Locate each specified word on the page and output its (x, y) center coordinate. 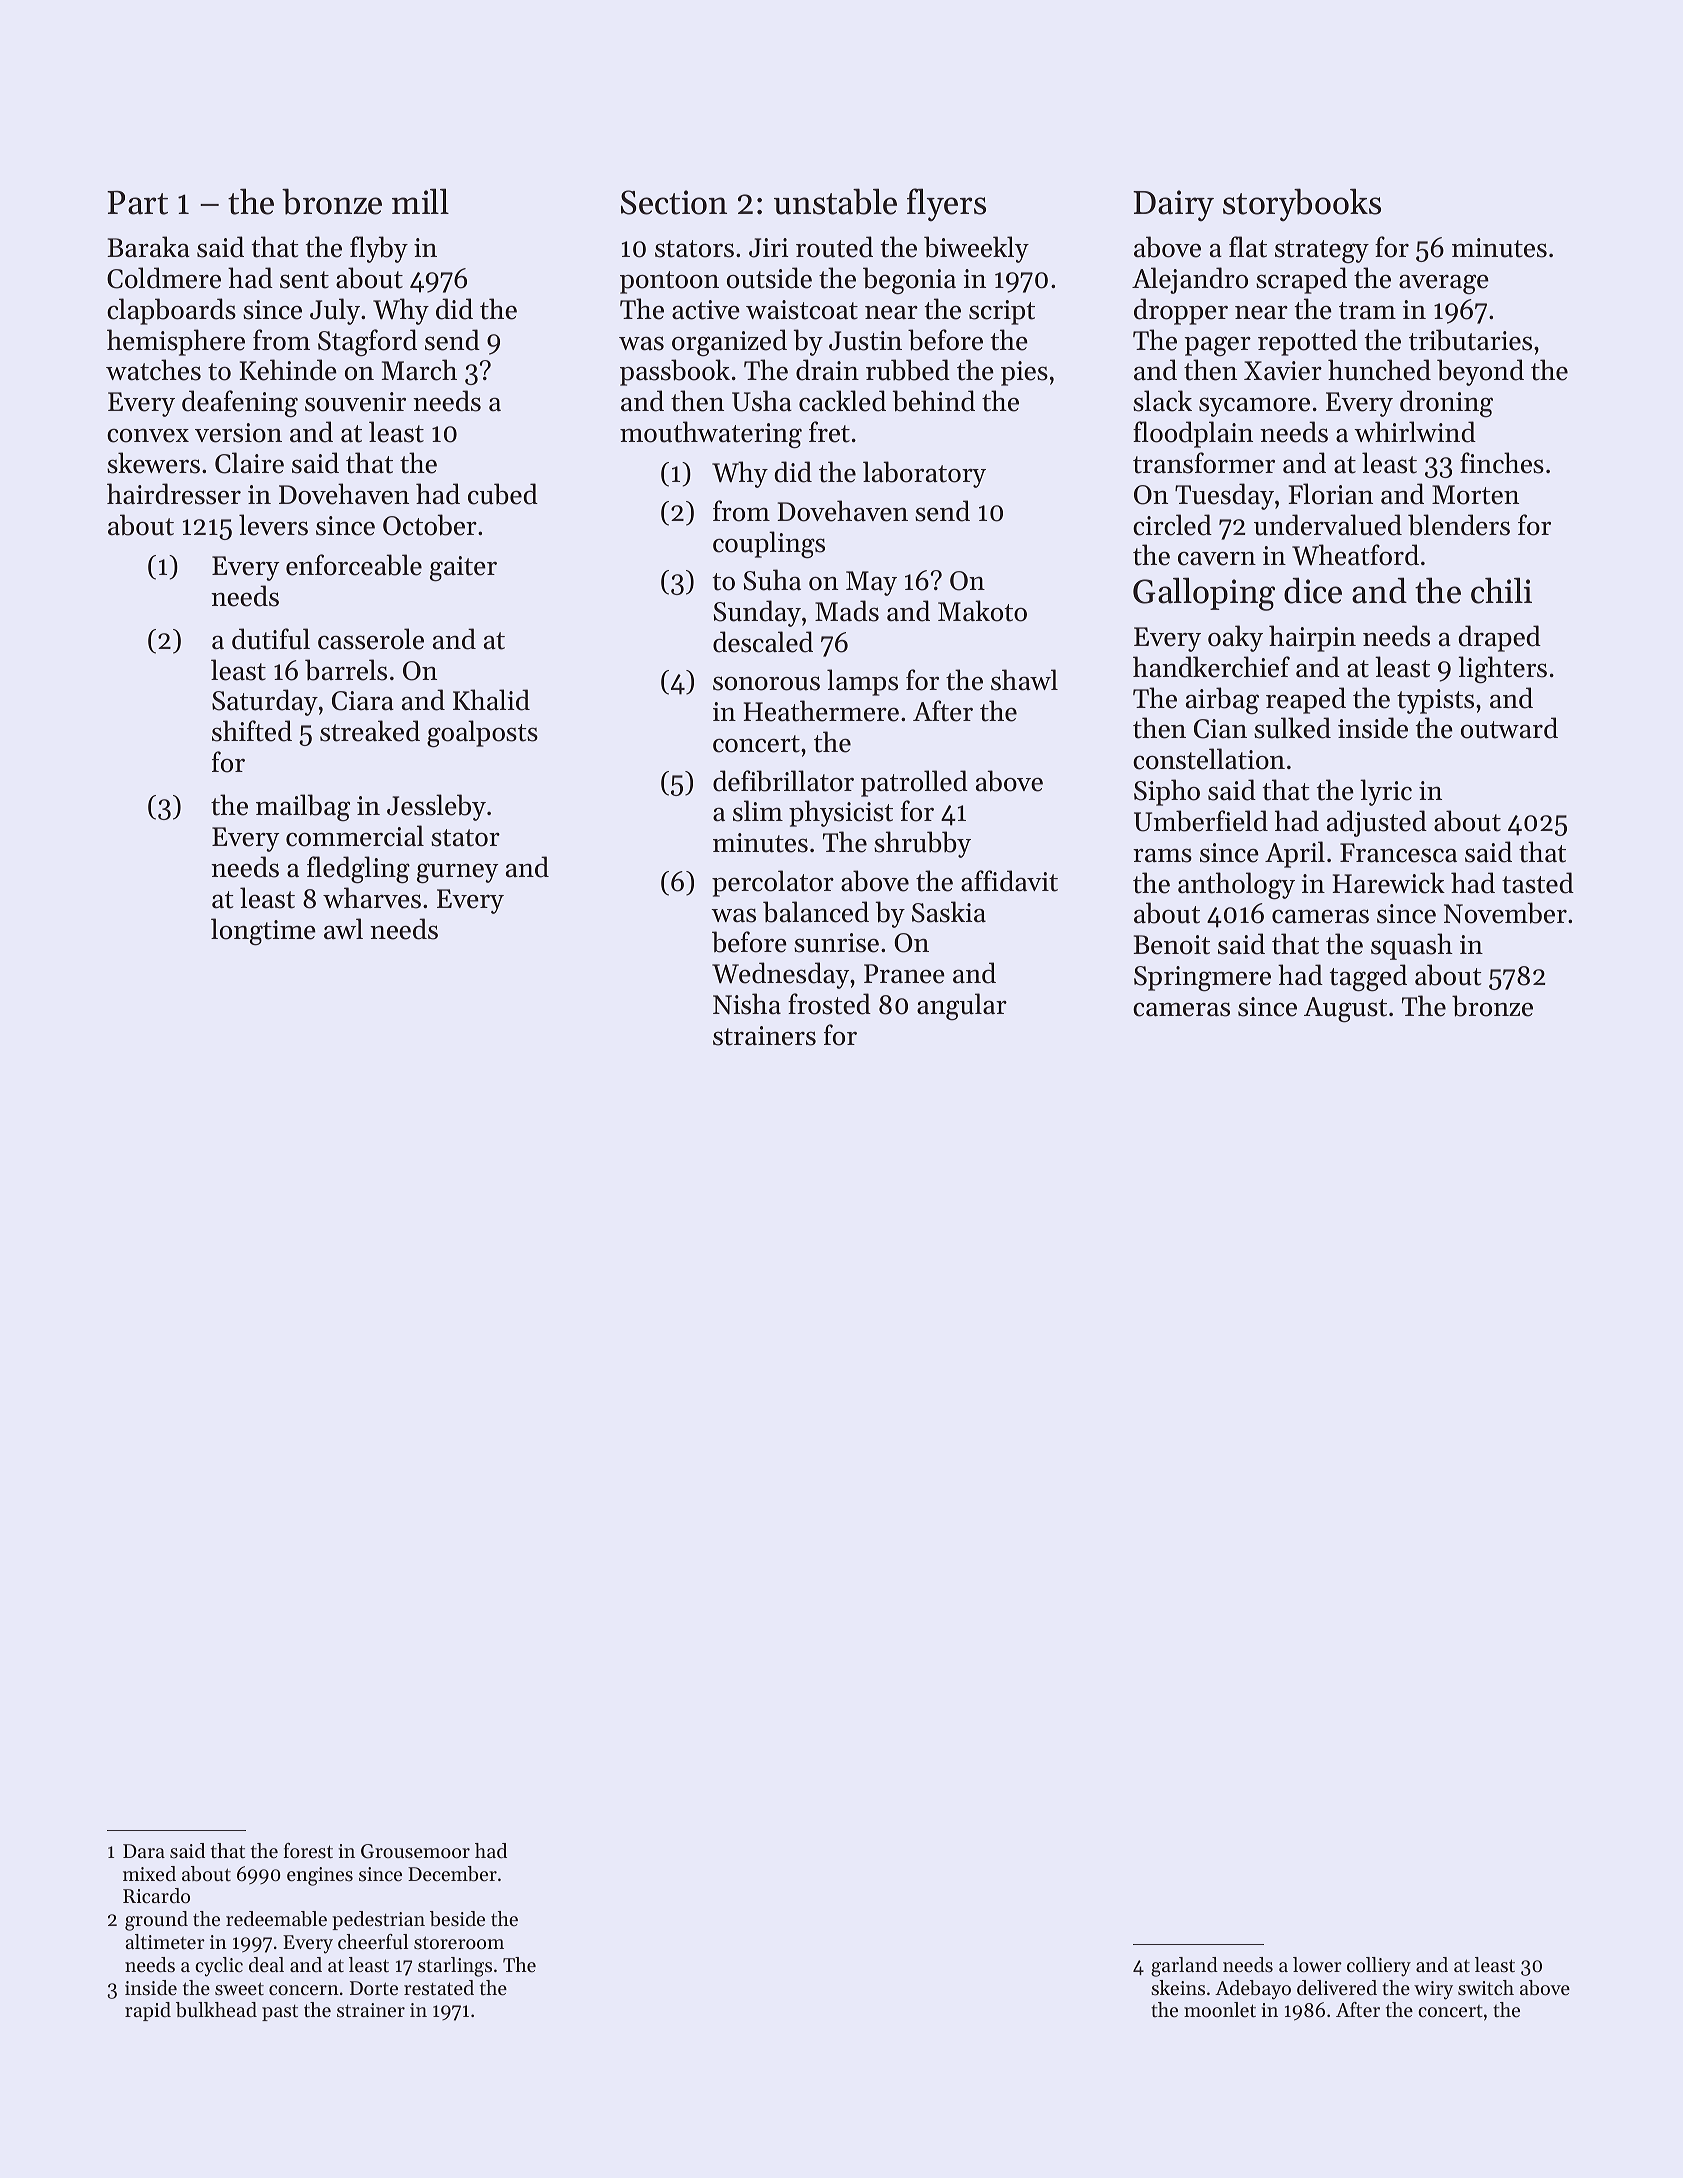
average (1444, 284)
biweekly (976, 249)
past (280, 2013)
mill (420, 201)
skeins (1178, 1988)
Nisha (747, 1004)
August (1345, 1010)
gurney (458, 873)
